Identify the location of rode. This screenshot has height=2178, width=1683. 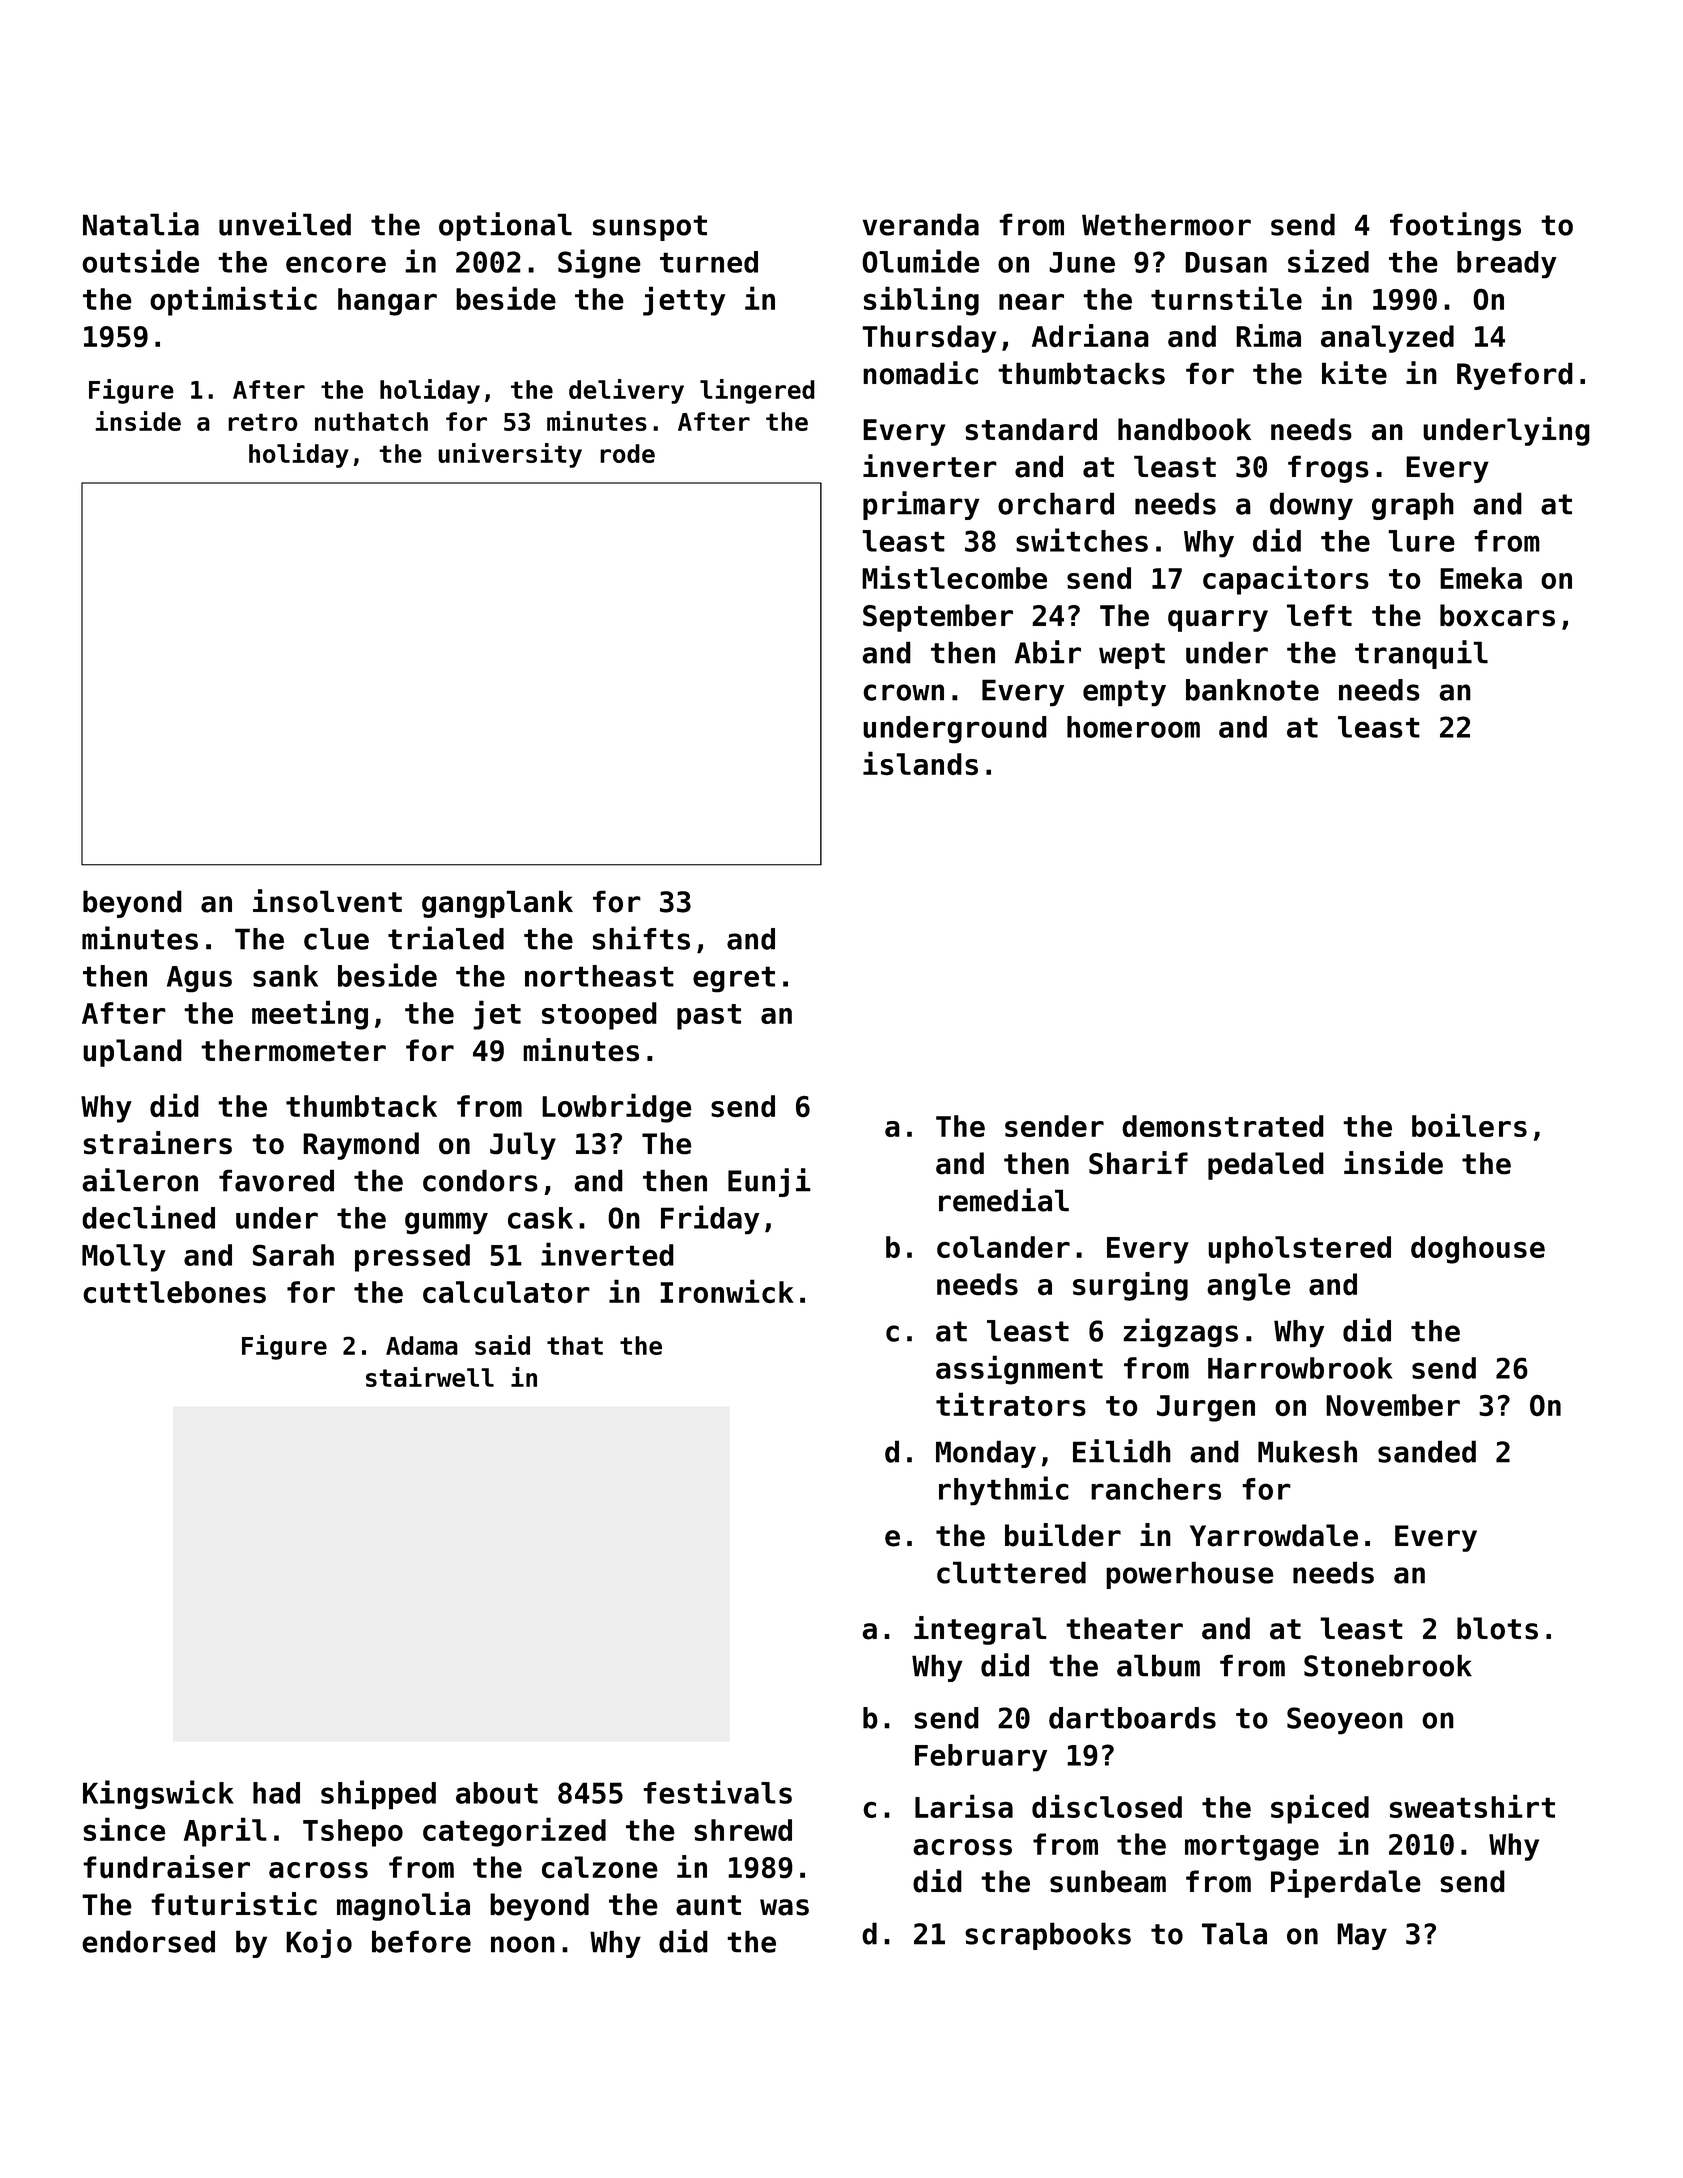
(627, 453).
